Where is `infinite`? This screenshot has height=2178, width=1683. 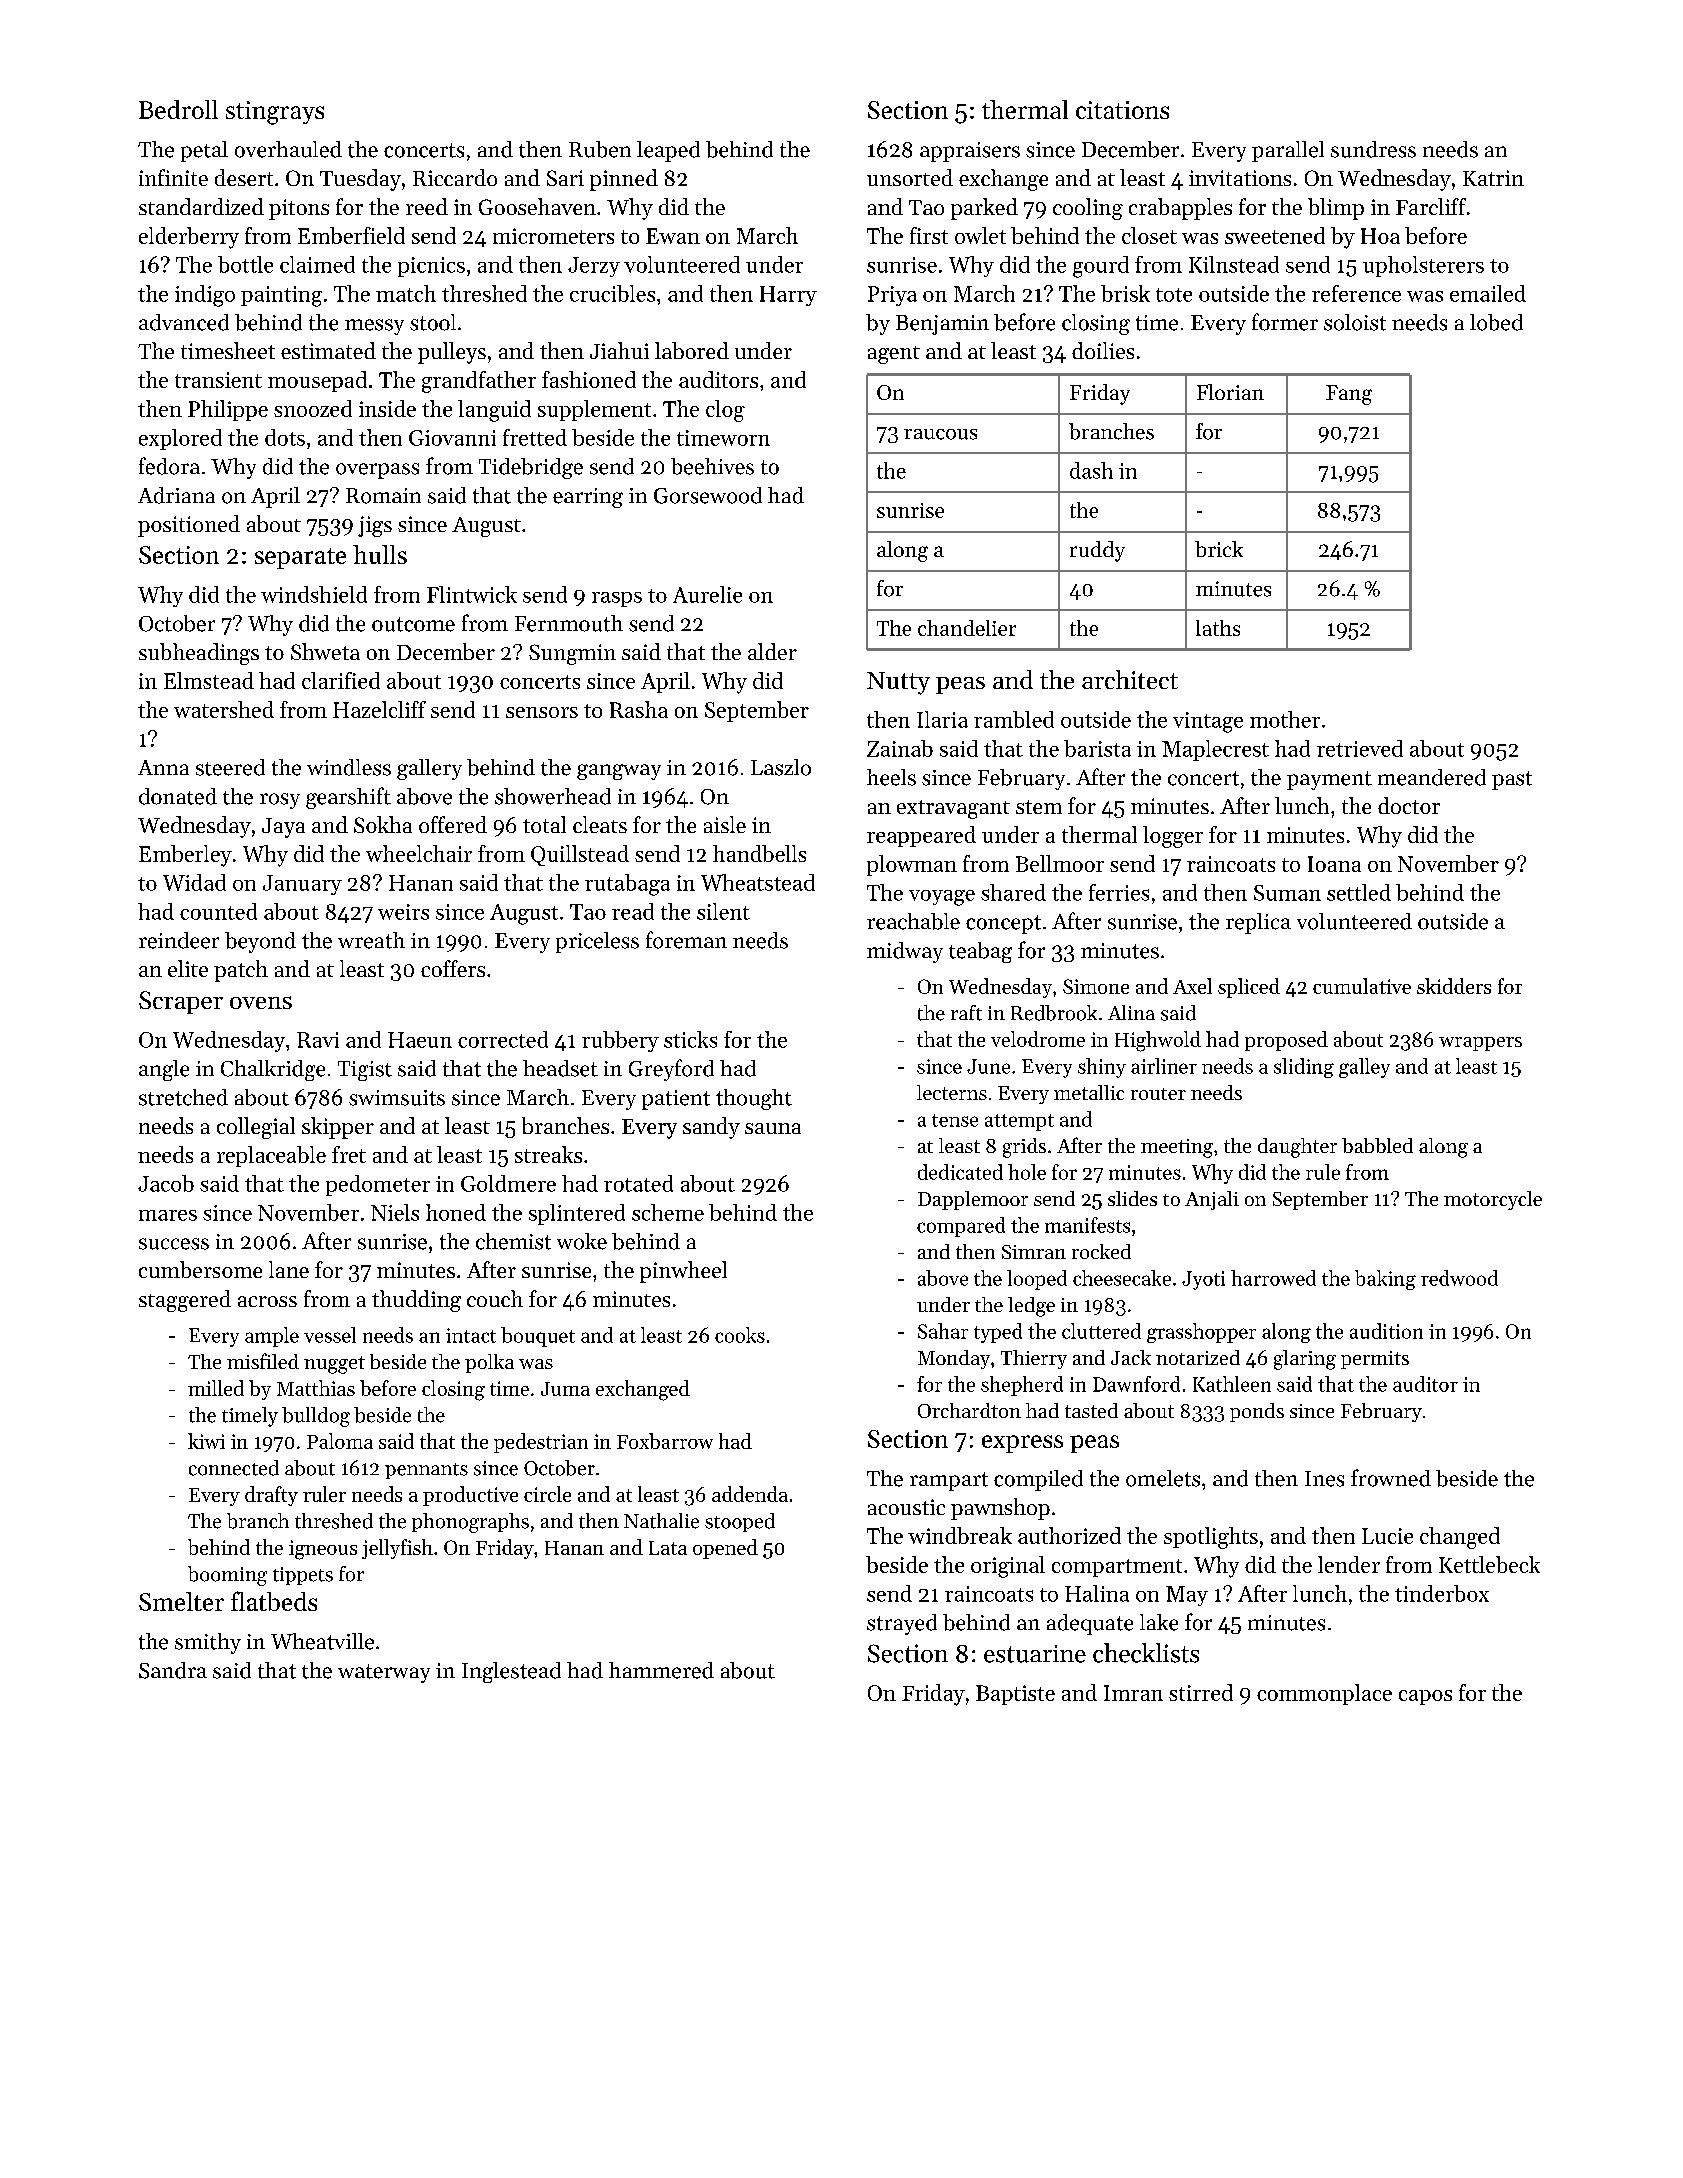
infinite is located at coordinates (173, 177).
